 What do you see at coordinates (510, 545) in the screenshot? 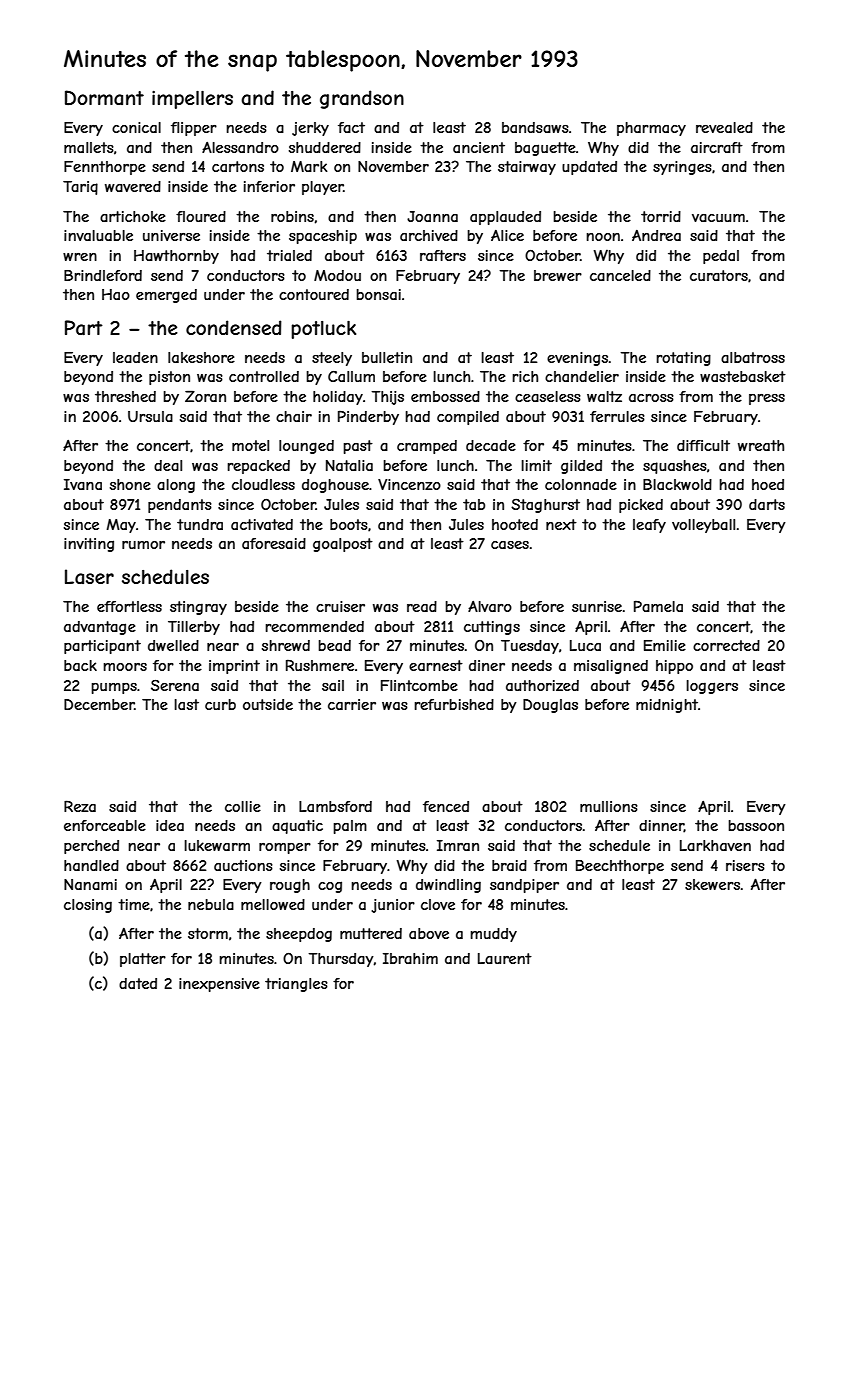
I see `cases` at bounding box center [510, 545].
